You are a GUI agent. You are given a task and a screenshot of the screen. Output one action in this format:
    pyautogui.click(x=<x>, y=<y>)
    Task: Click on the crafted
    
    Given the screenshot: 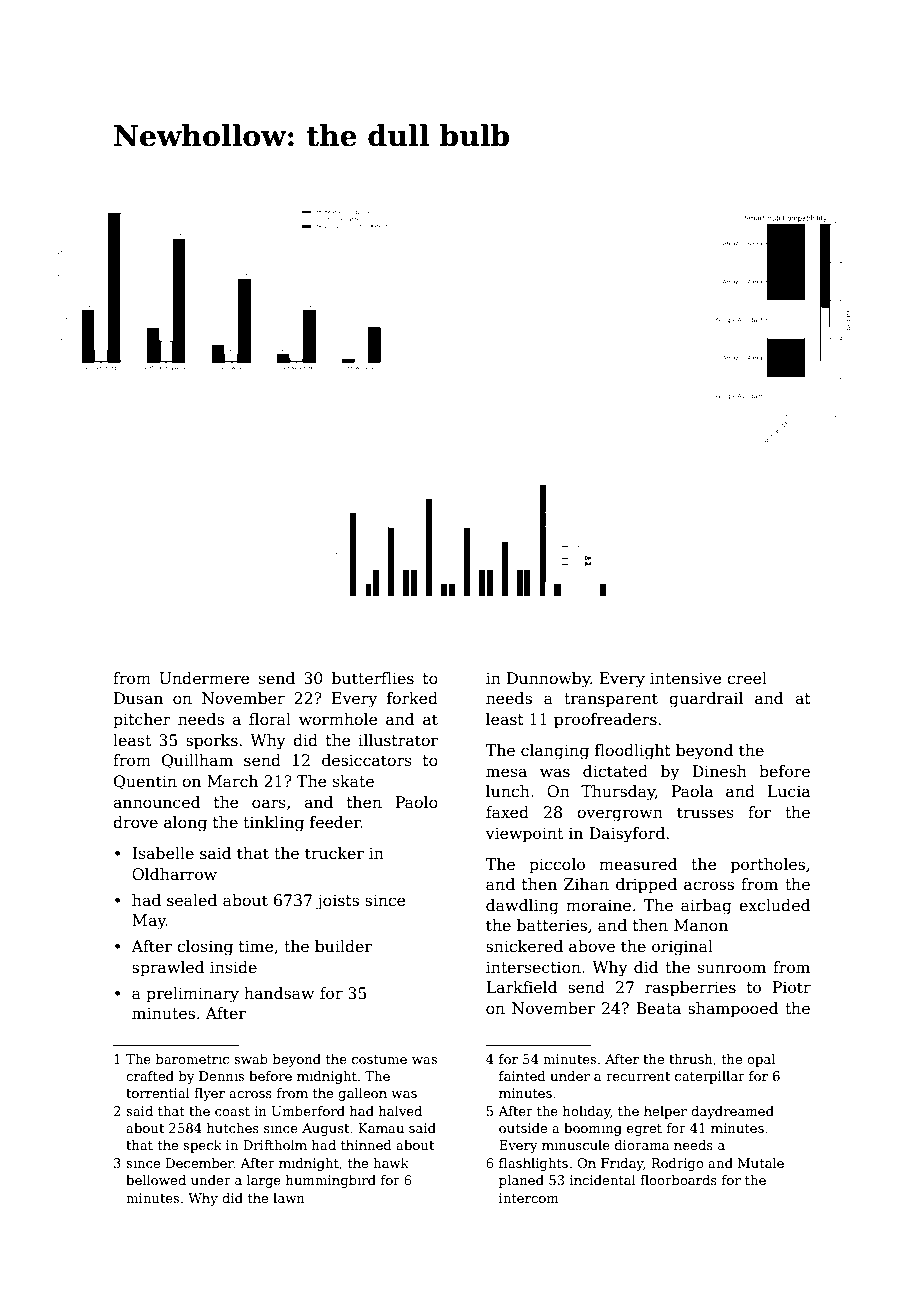 What is the action you would take?
    pyautogui.click(x=150, y=1076)
